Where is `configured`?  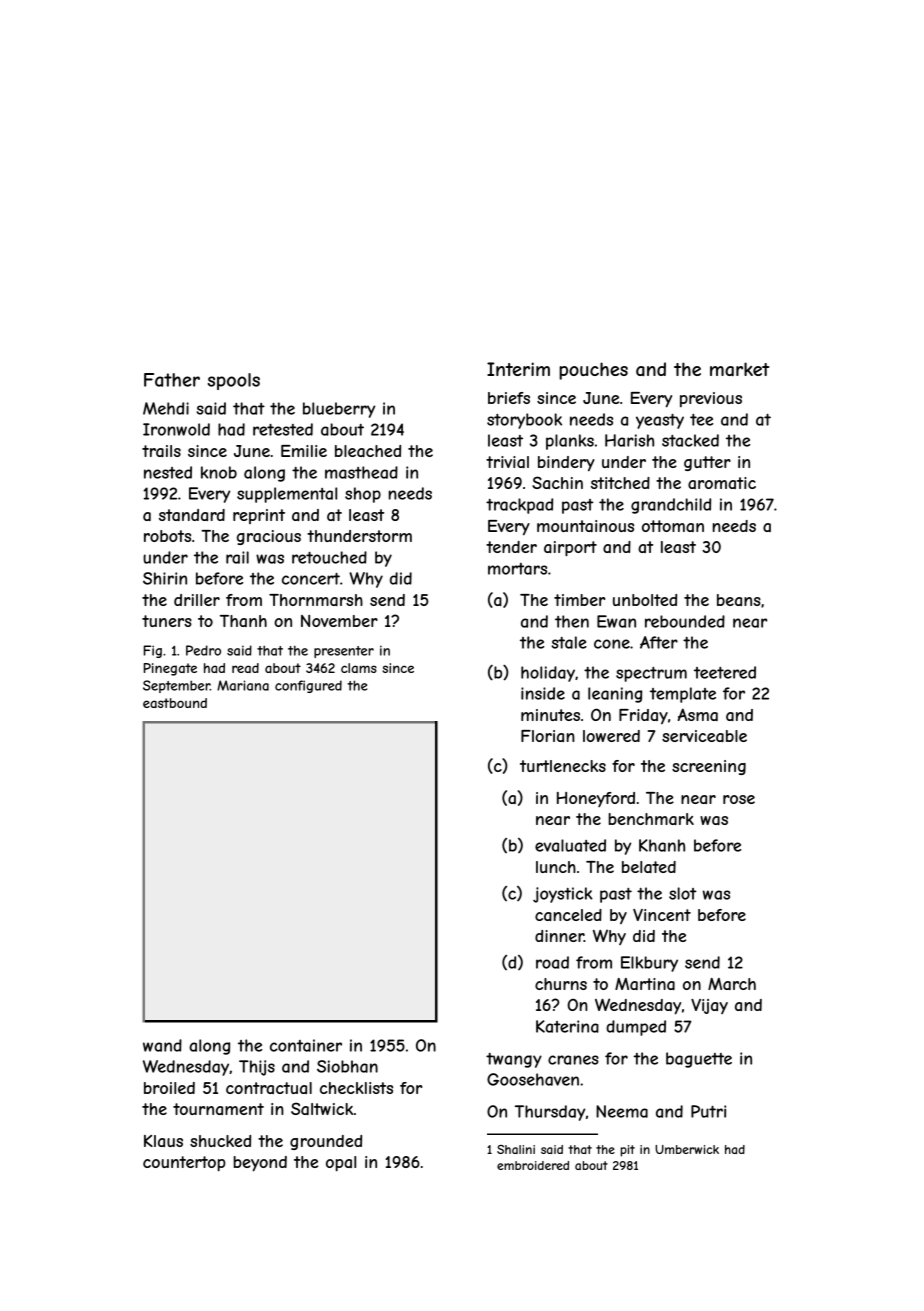
configured is located at coordinates (308, 686).
